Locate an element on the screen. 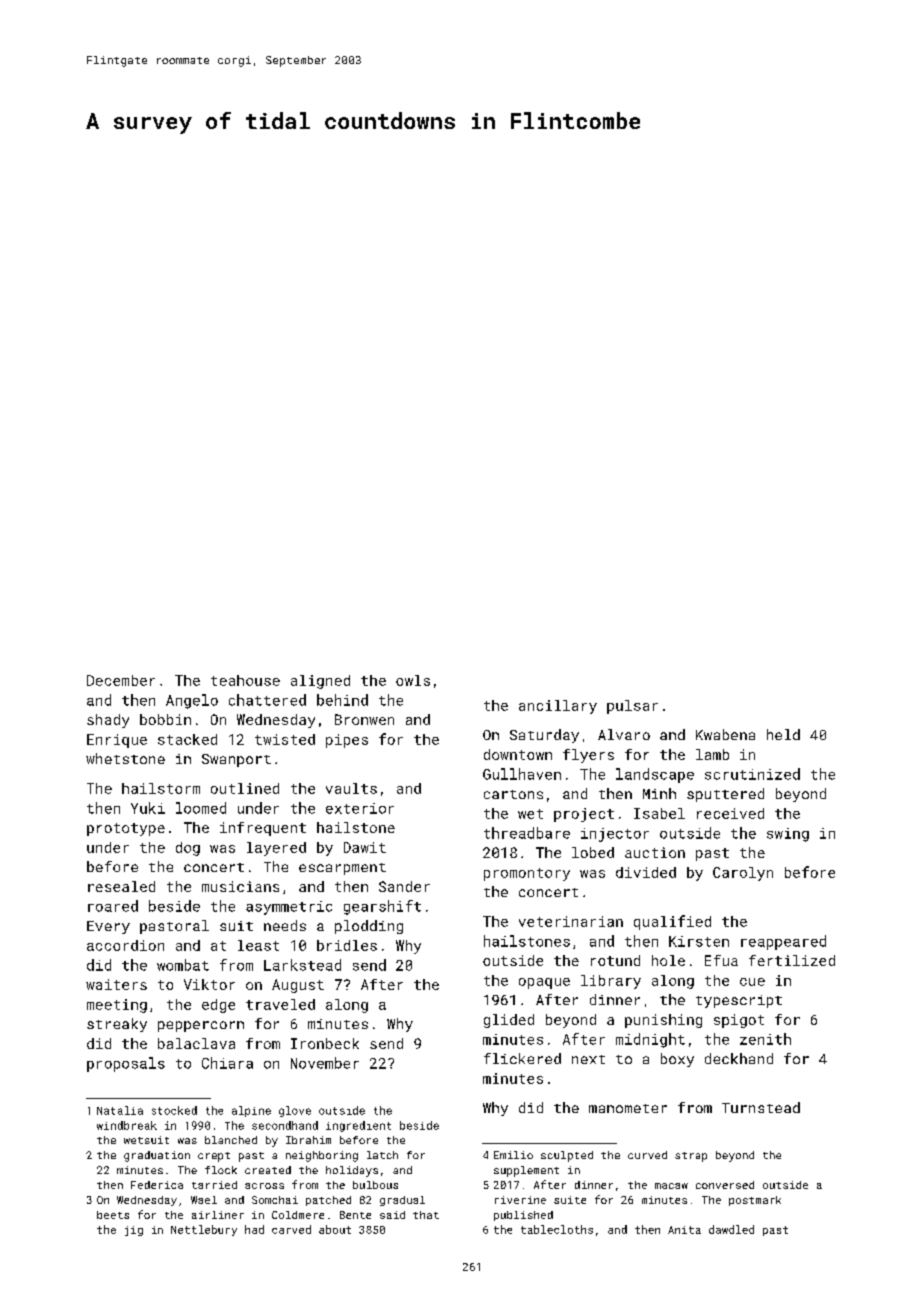 This screenshot has width=924, height=1308. Saturday is located at coordinates (544, 736).
